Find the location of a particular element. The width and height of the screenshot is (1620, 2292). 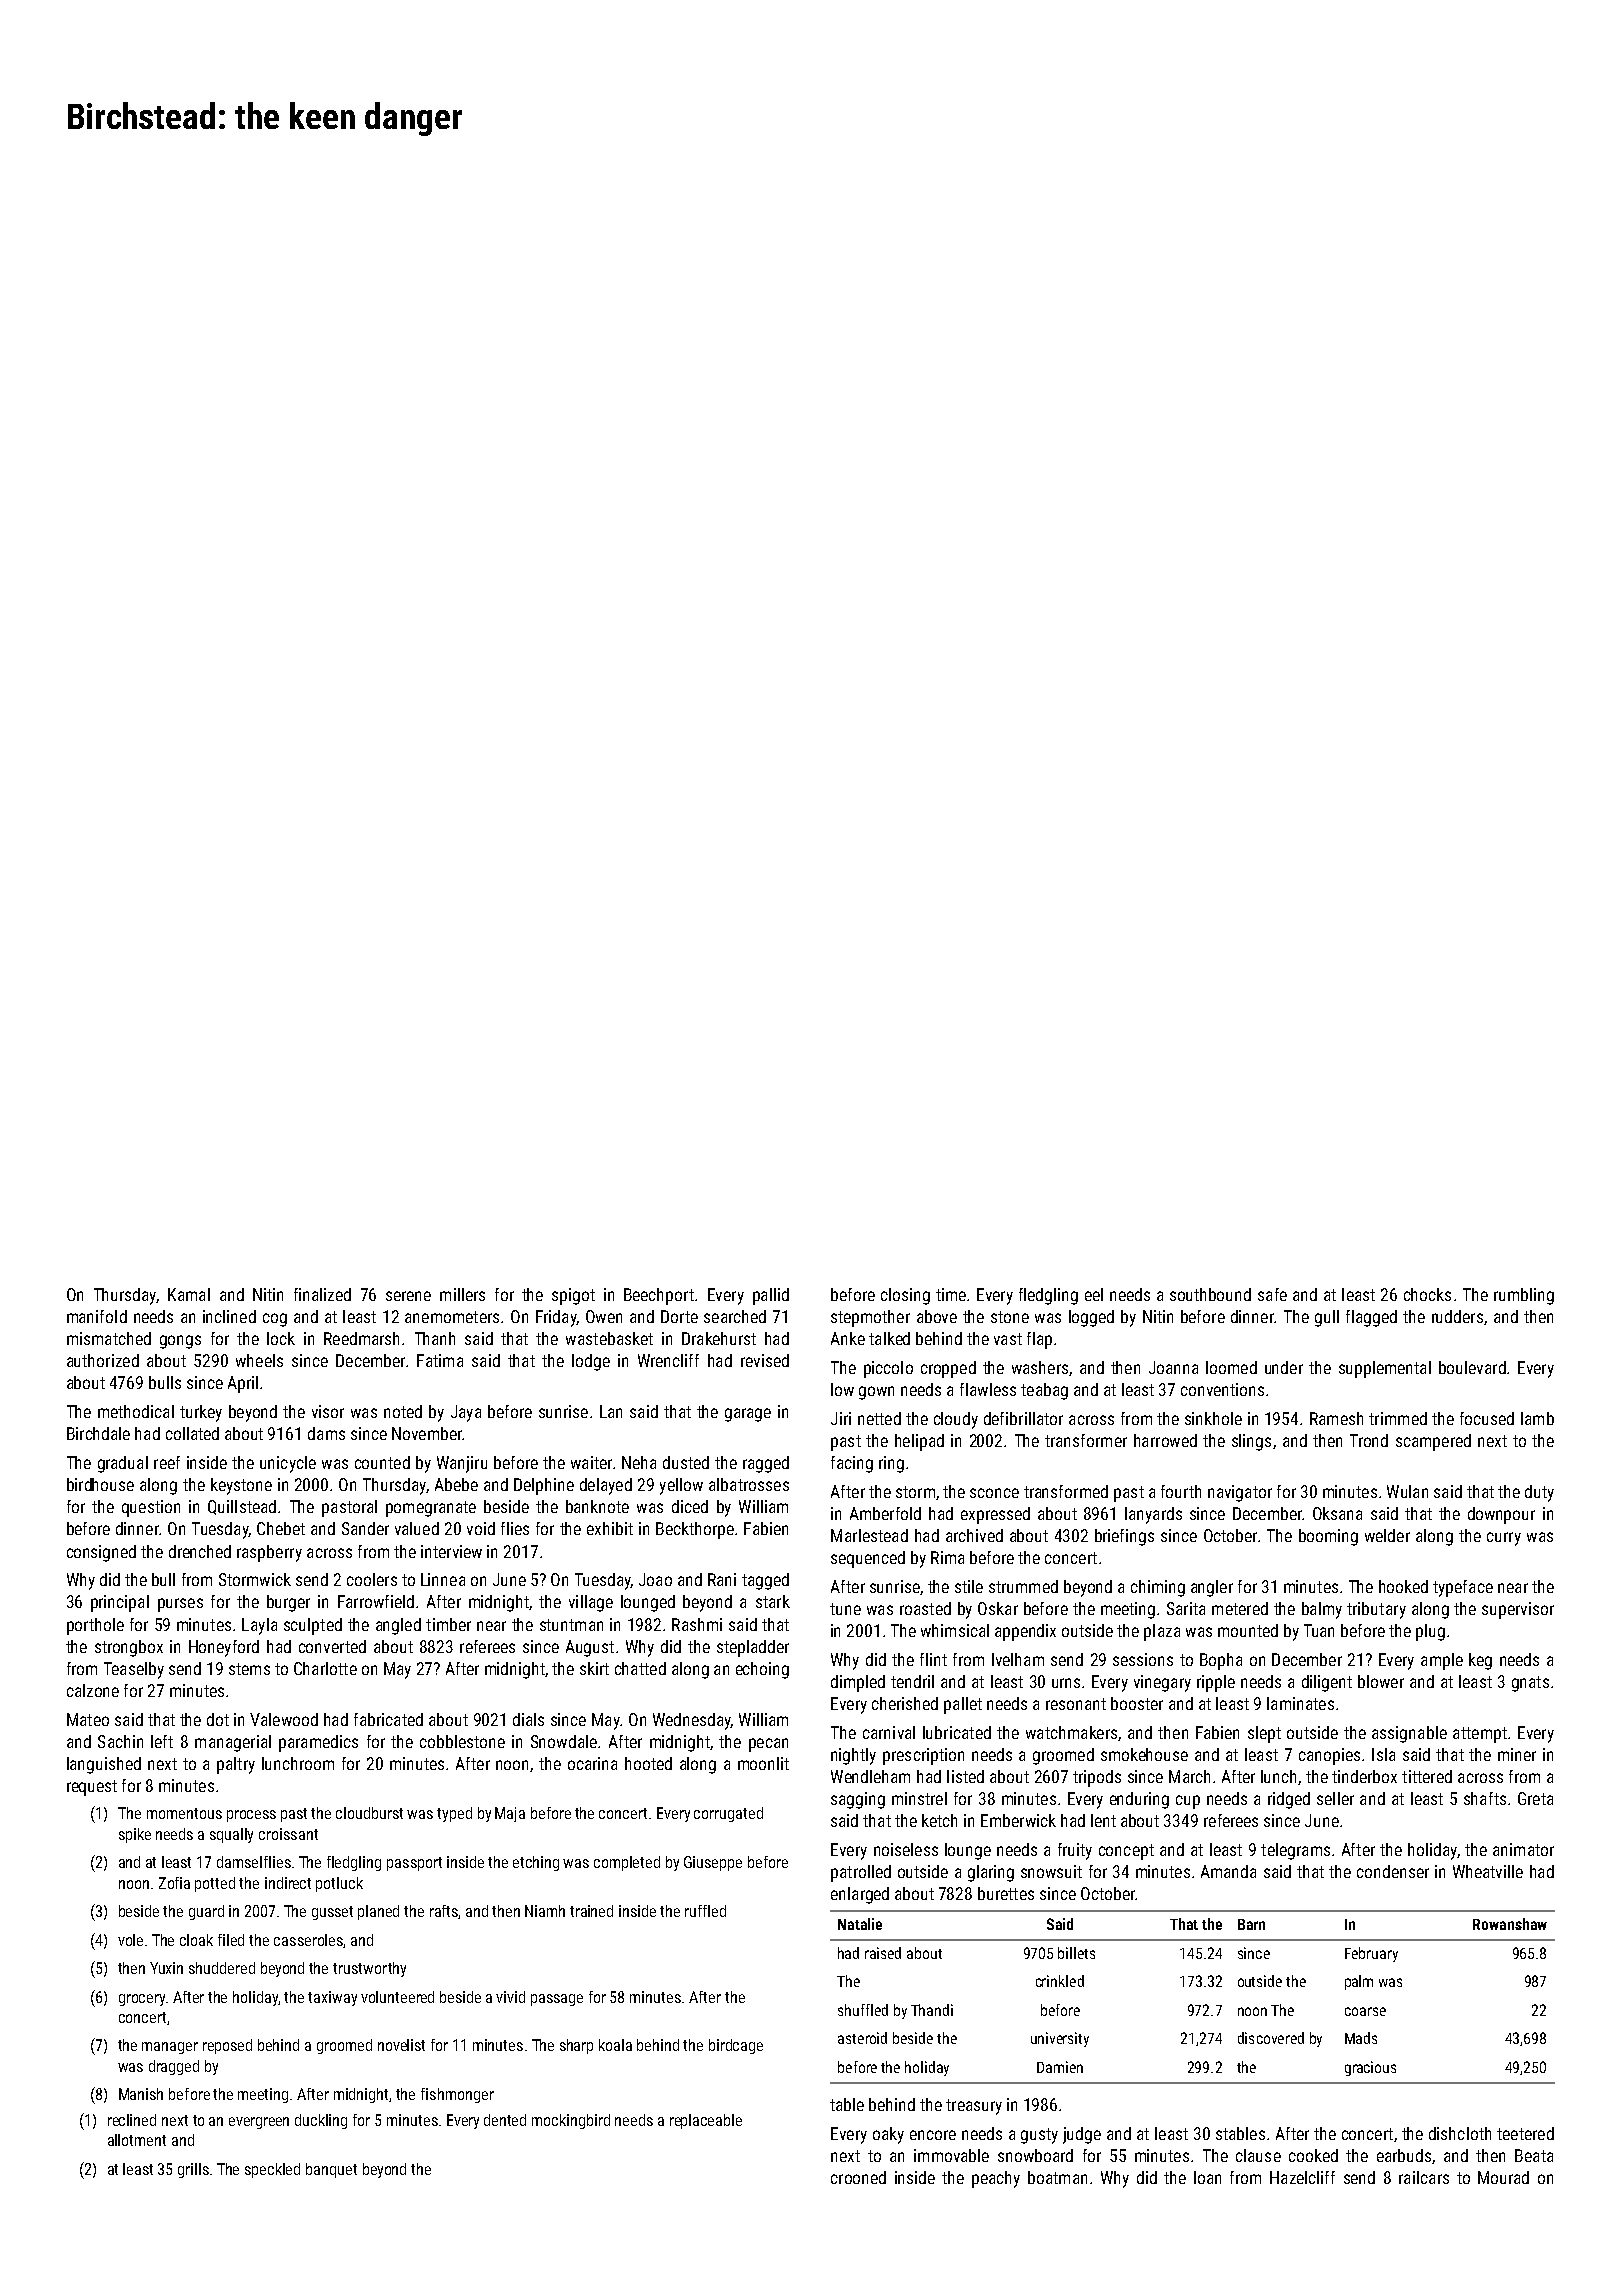

reclined is located at coordinates (132, 2120).
